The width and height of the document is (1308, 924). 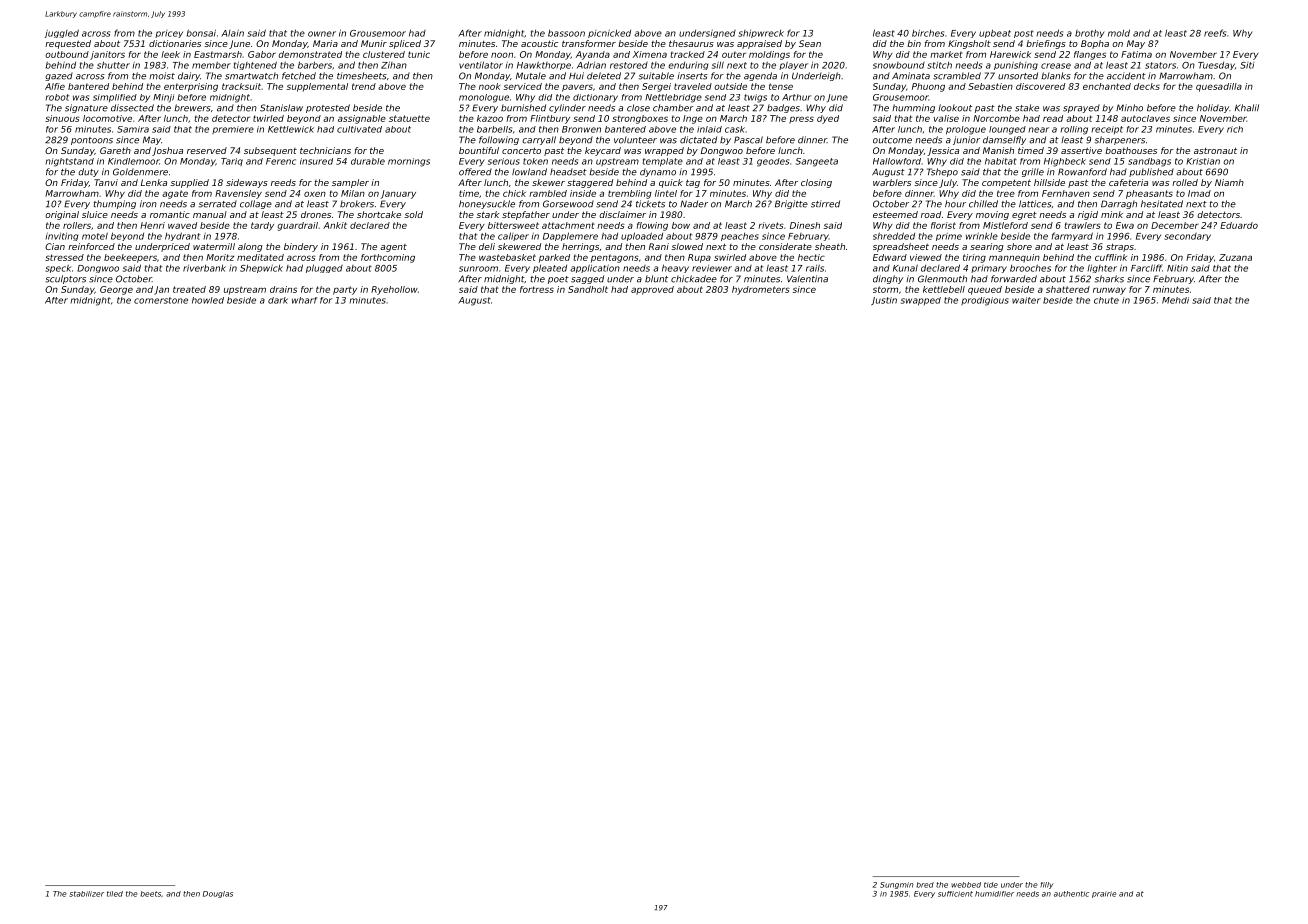 What do you see at coordinates (609, 33) in the document?
I see `picnicked` at bounding box center [609, 33].
